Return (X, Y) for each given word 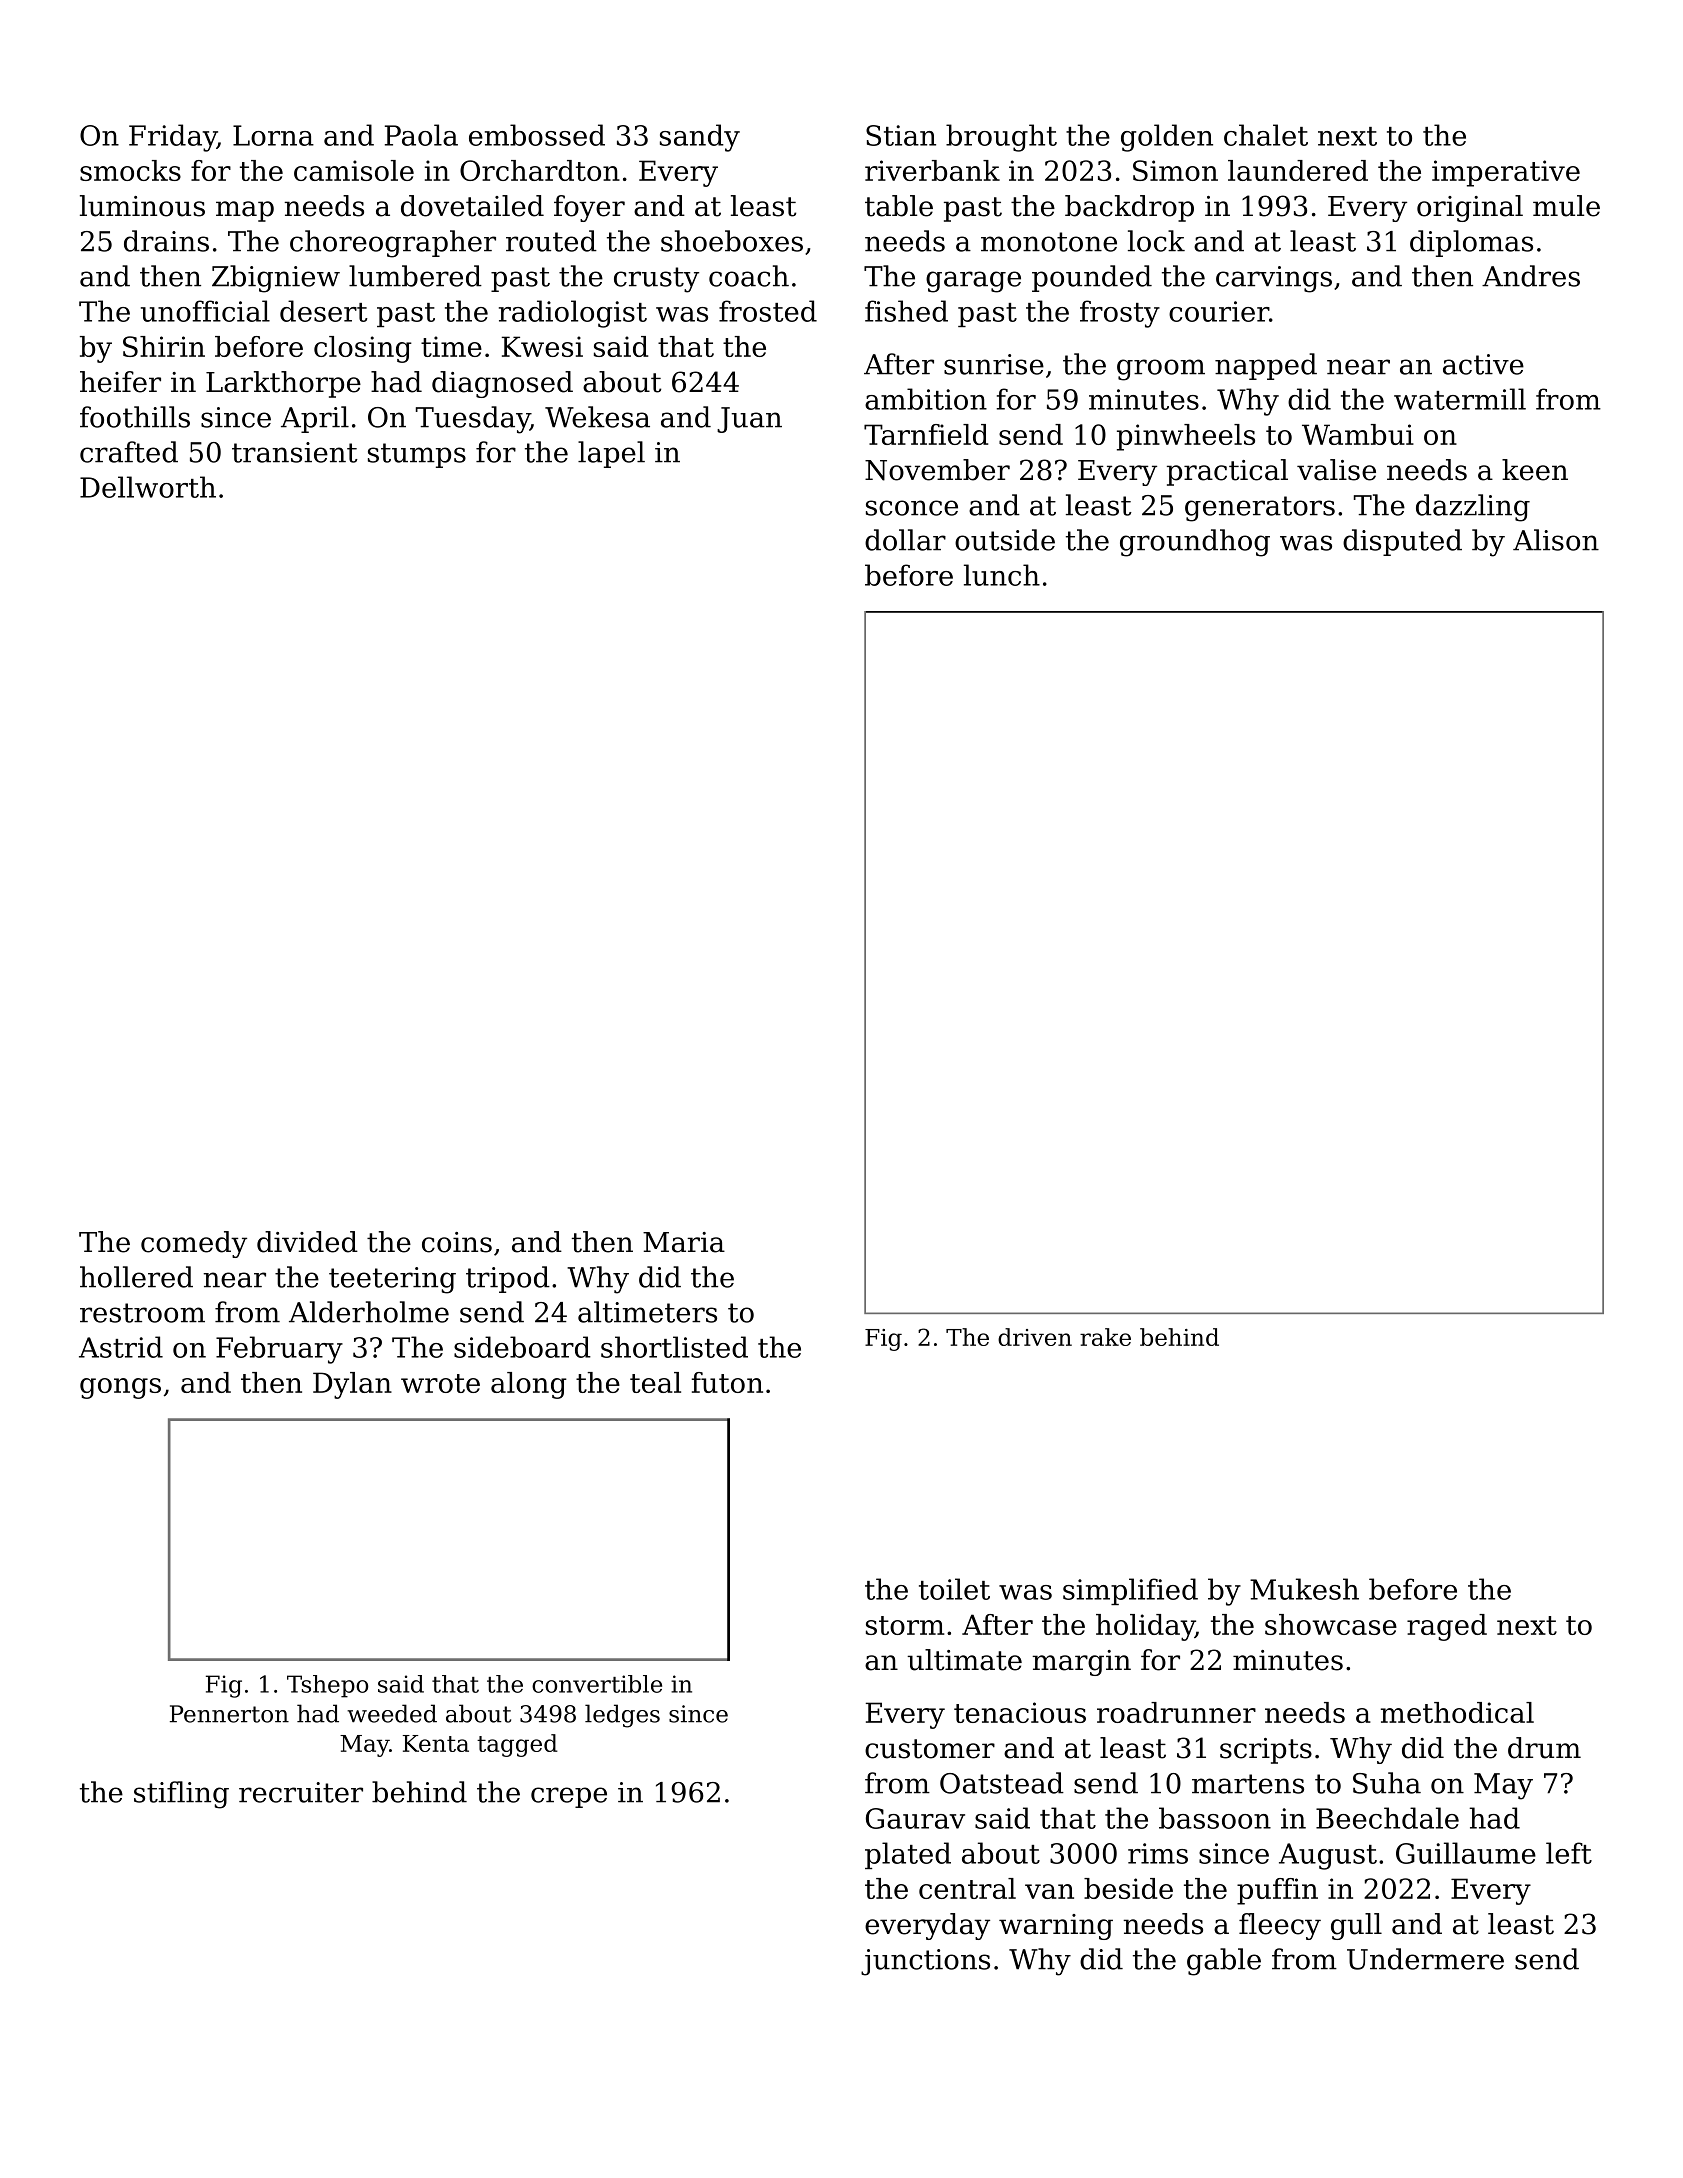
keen (1535, 470)
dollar (905, 540)
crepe (569, 1797)
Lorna (273, 135)
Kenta (436, 1743)
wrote (440, 1383)
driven (1035, 1337)
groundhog (1195, 543)
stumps (417, 455)
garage (973, 282)
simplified (1130, 1591)
